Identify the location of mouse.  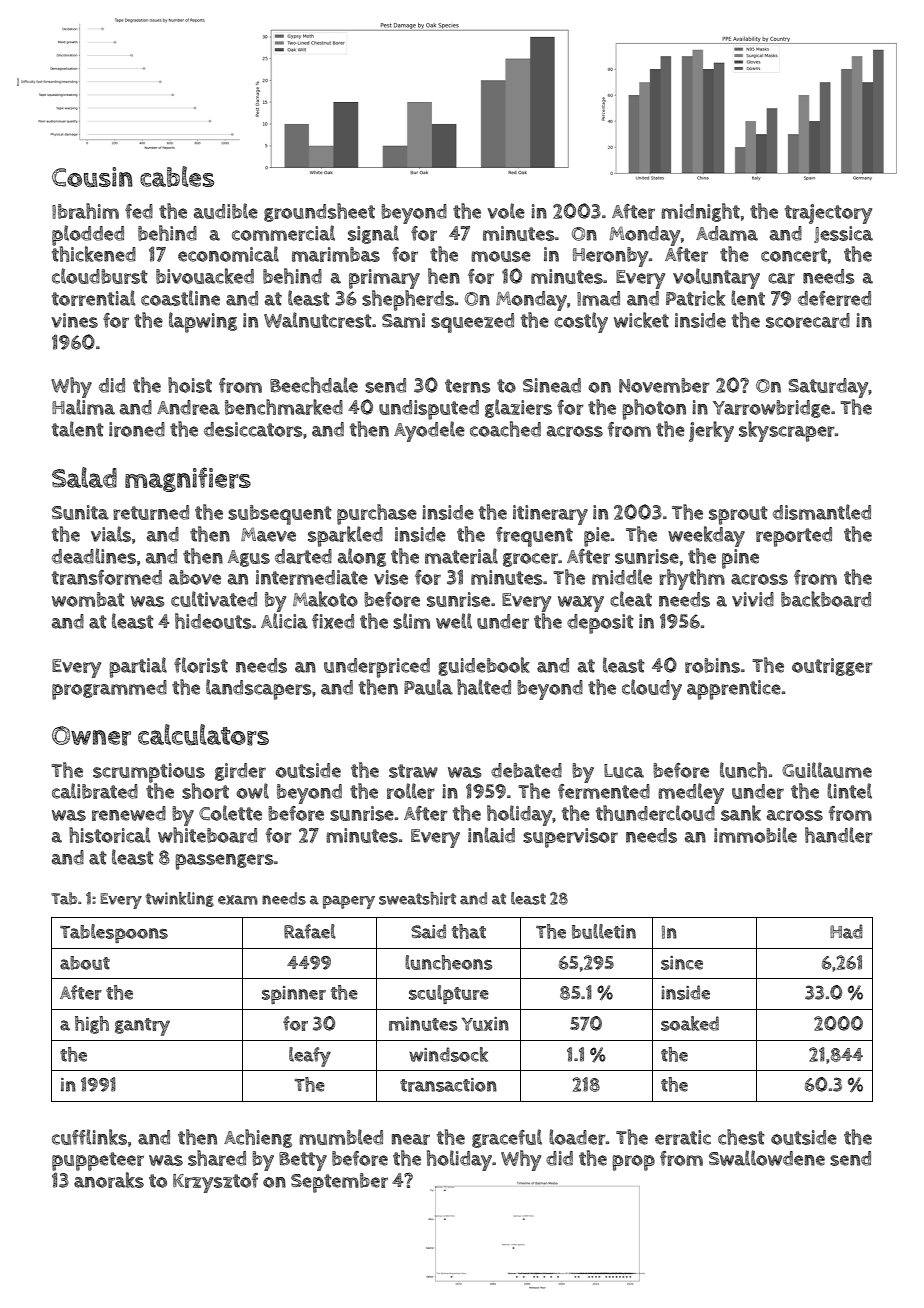
(501, 256).
